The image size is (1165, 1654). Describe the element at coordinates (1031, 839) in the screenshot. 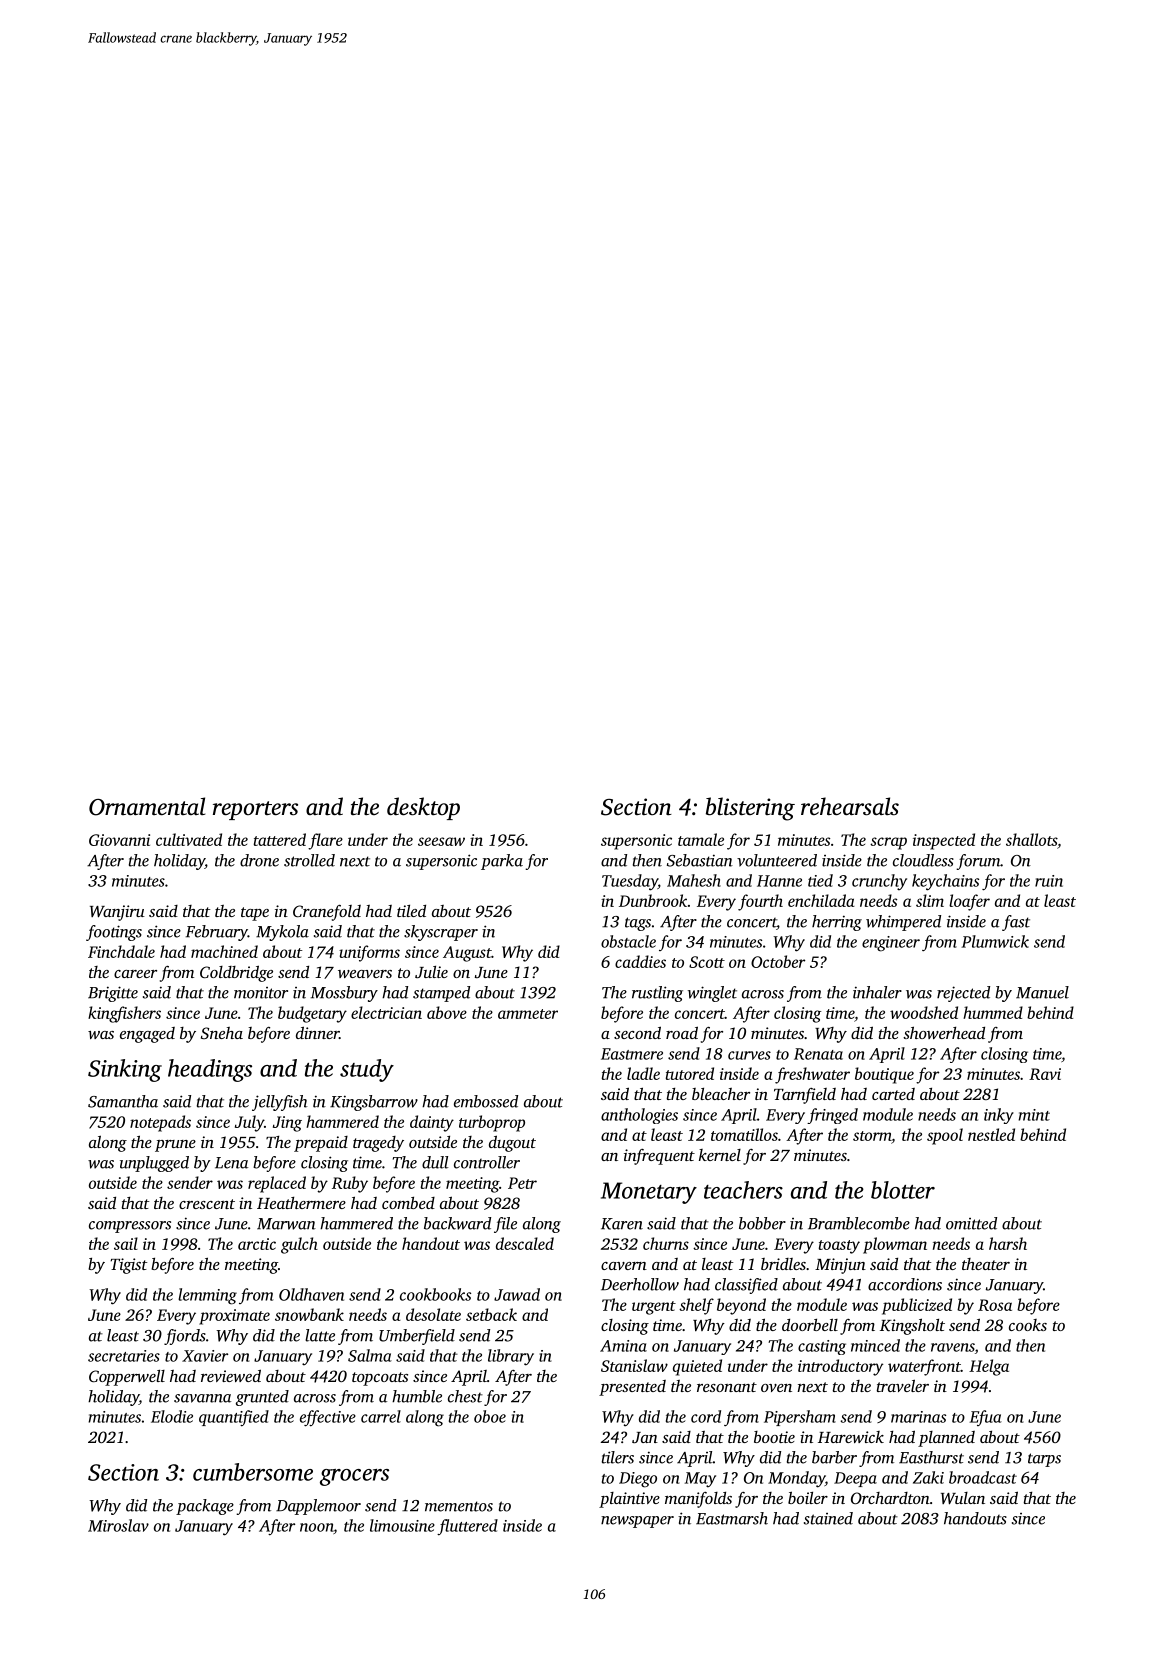

I see `shallots` at that location.
